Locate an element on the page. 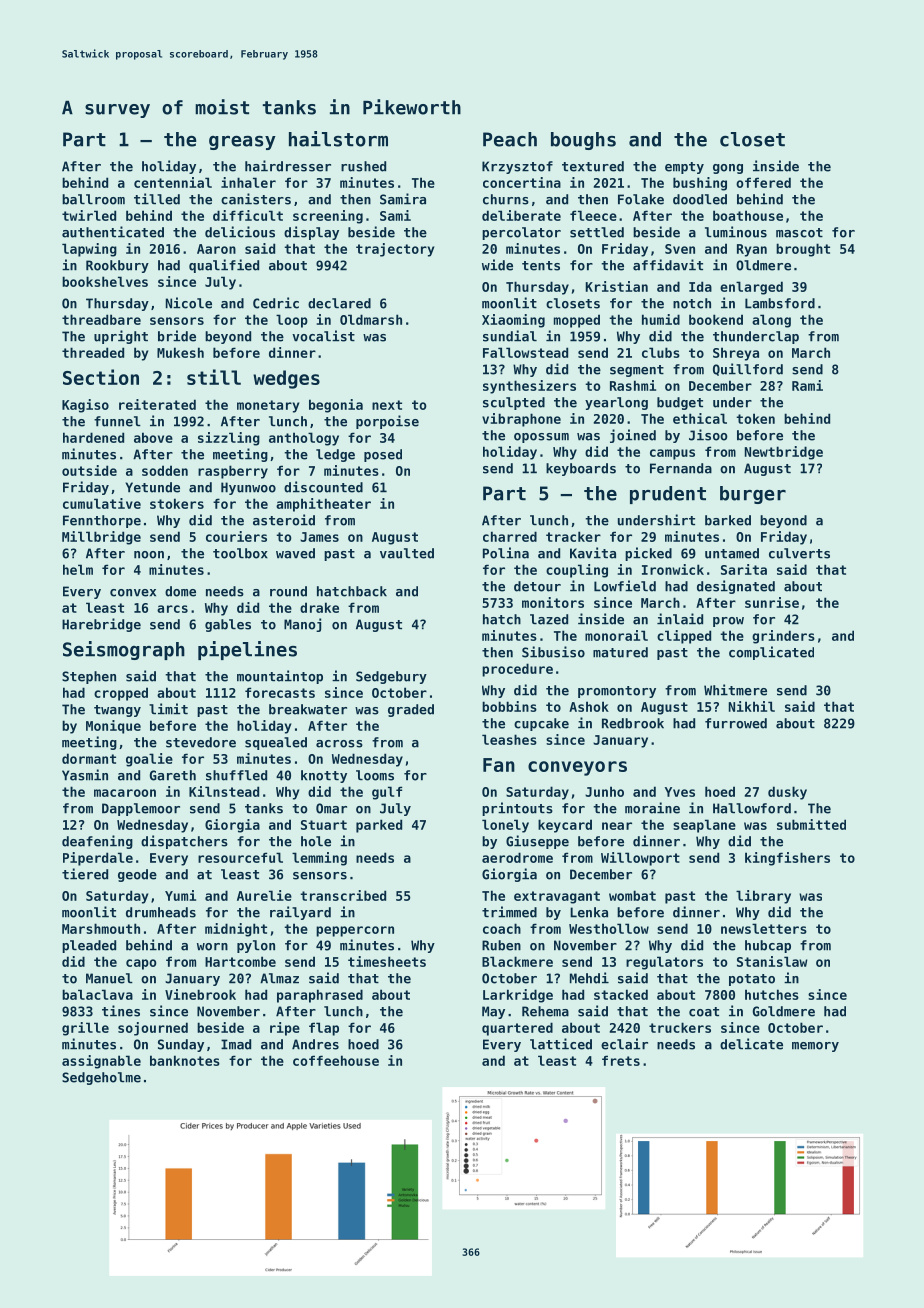  squealed is located at coordinates (276, 743).
